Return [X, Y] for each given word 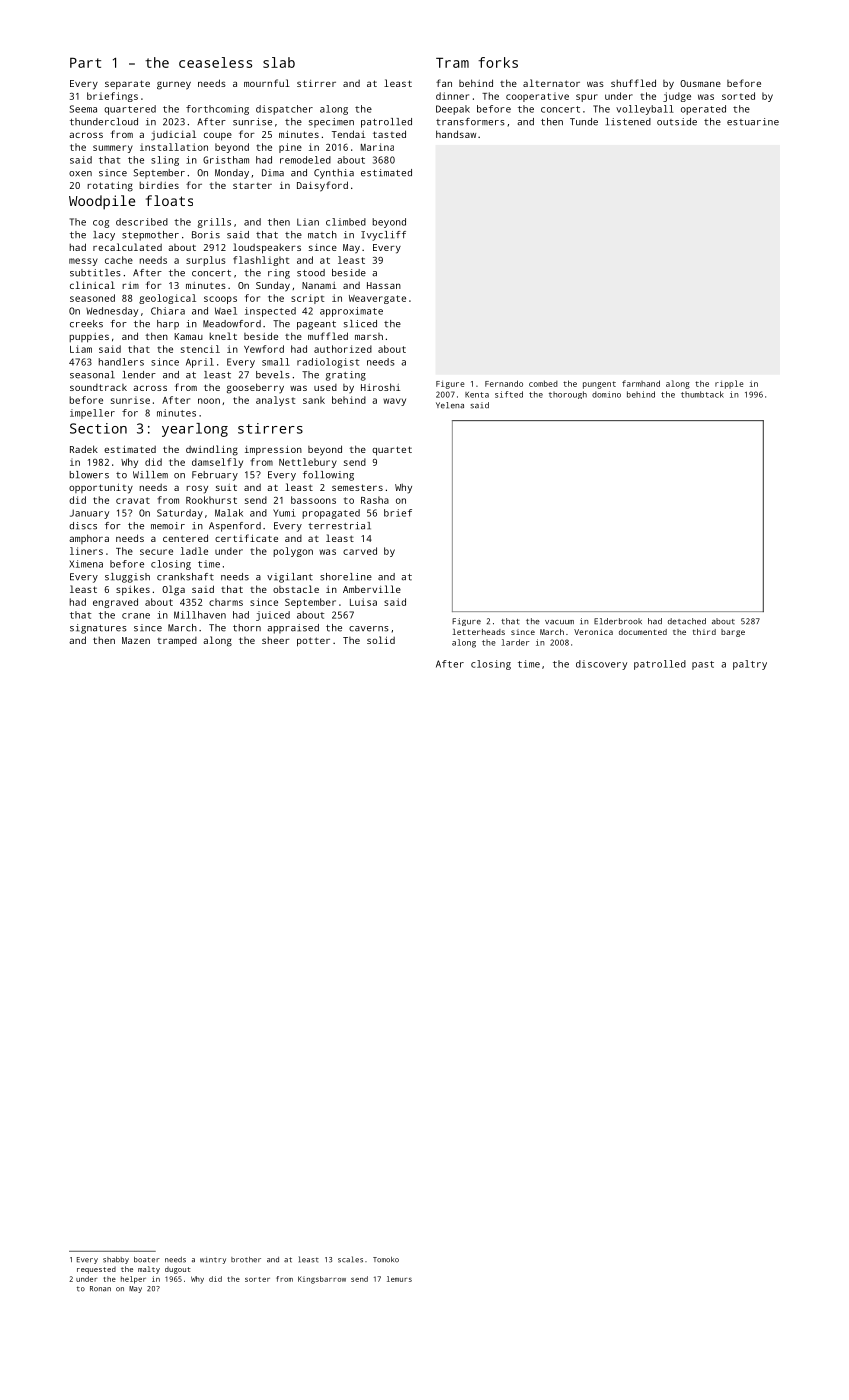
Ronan [100, 1289]
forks [498, 62]
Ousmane [700, 83]
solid [381, 640]
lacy [104, 236]
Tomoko [386, 1260]
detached [687, 621]
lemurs [399, 1279]
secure [156, 552]
